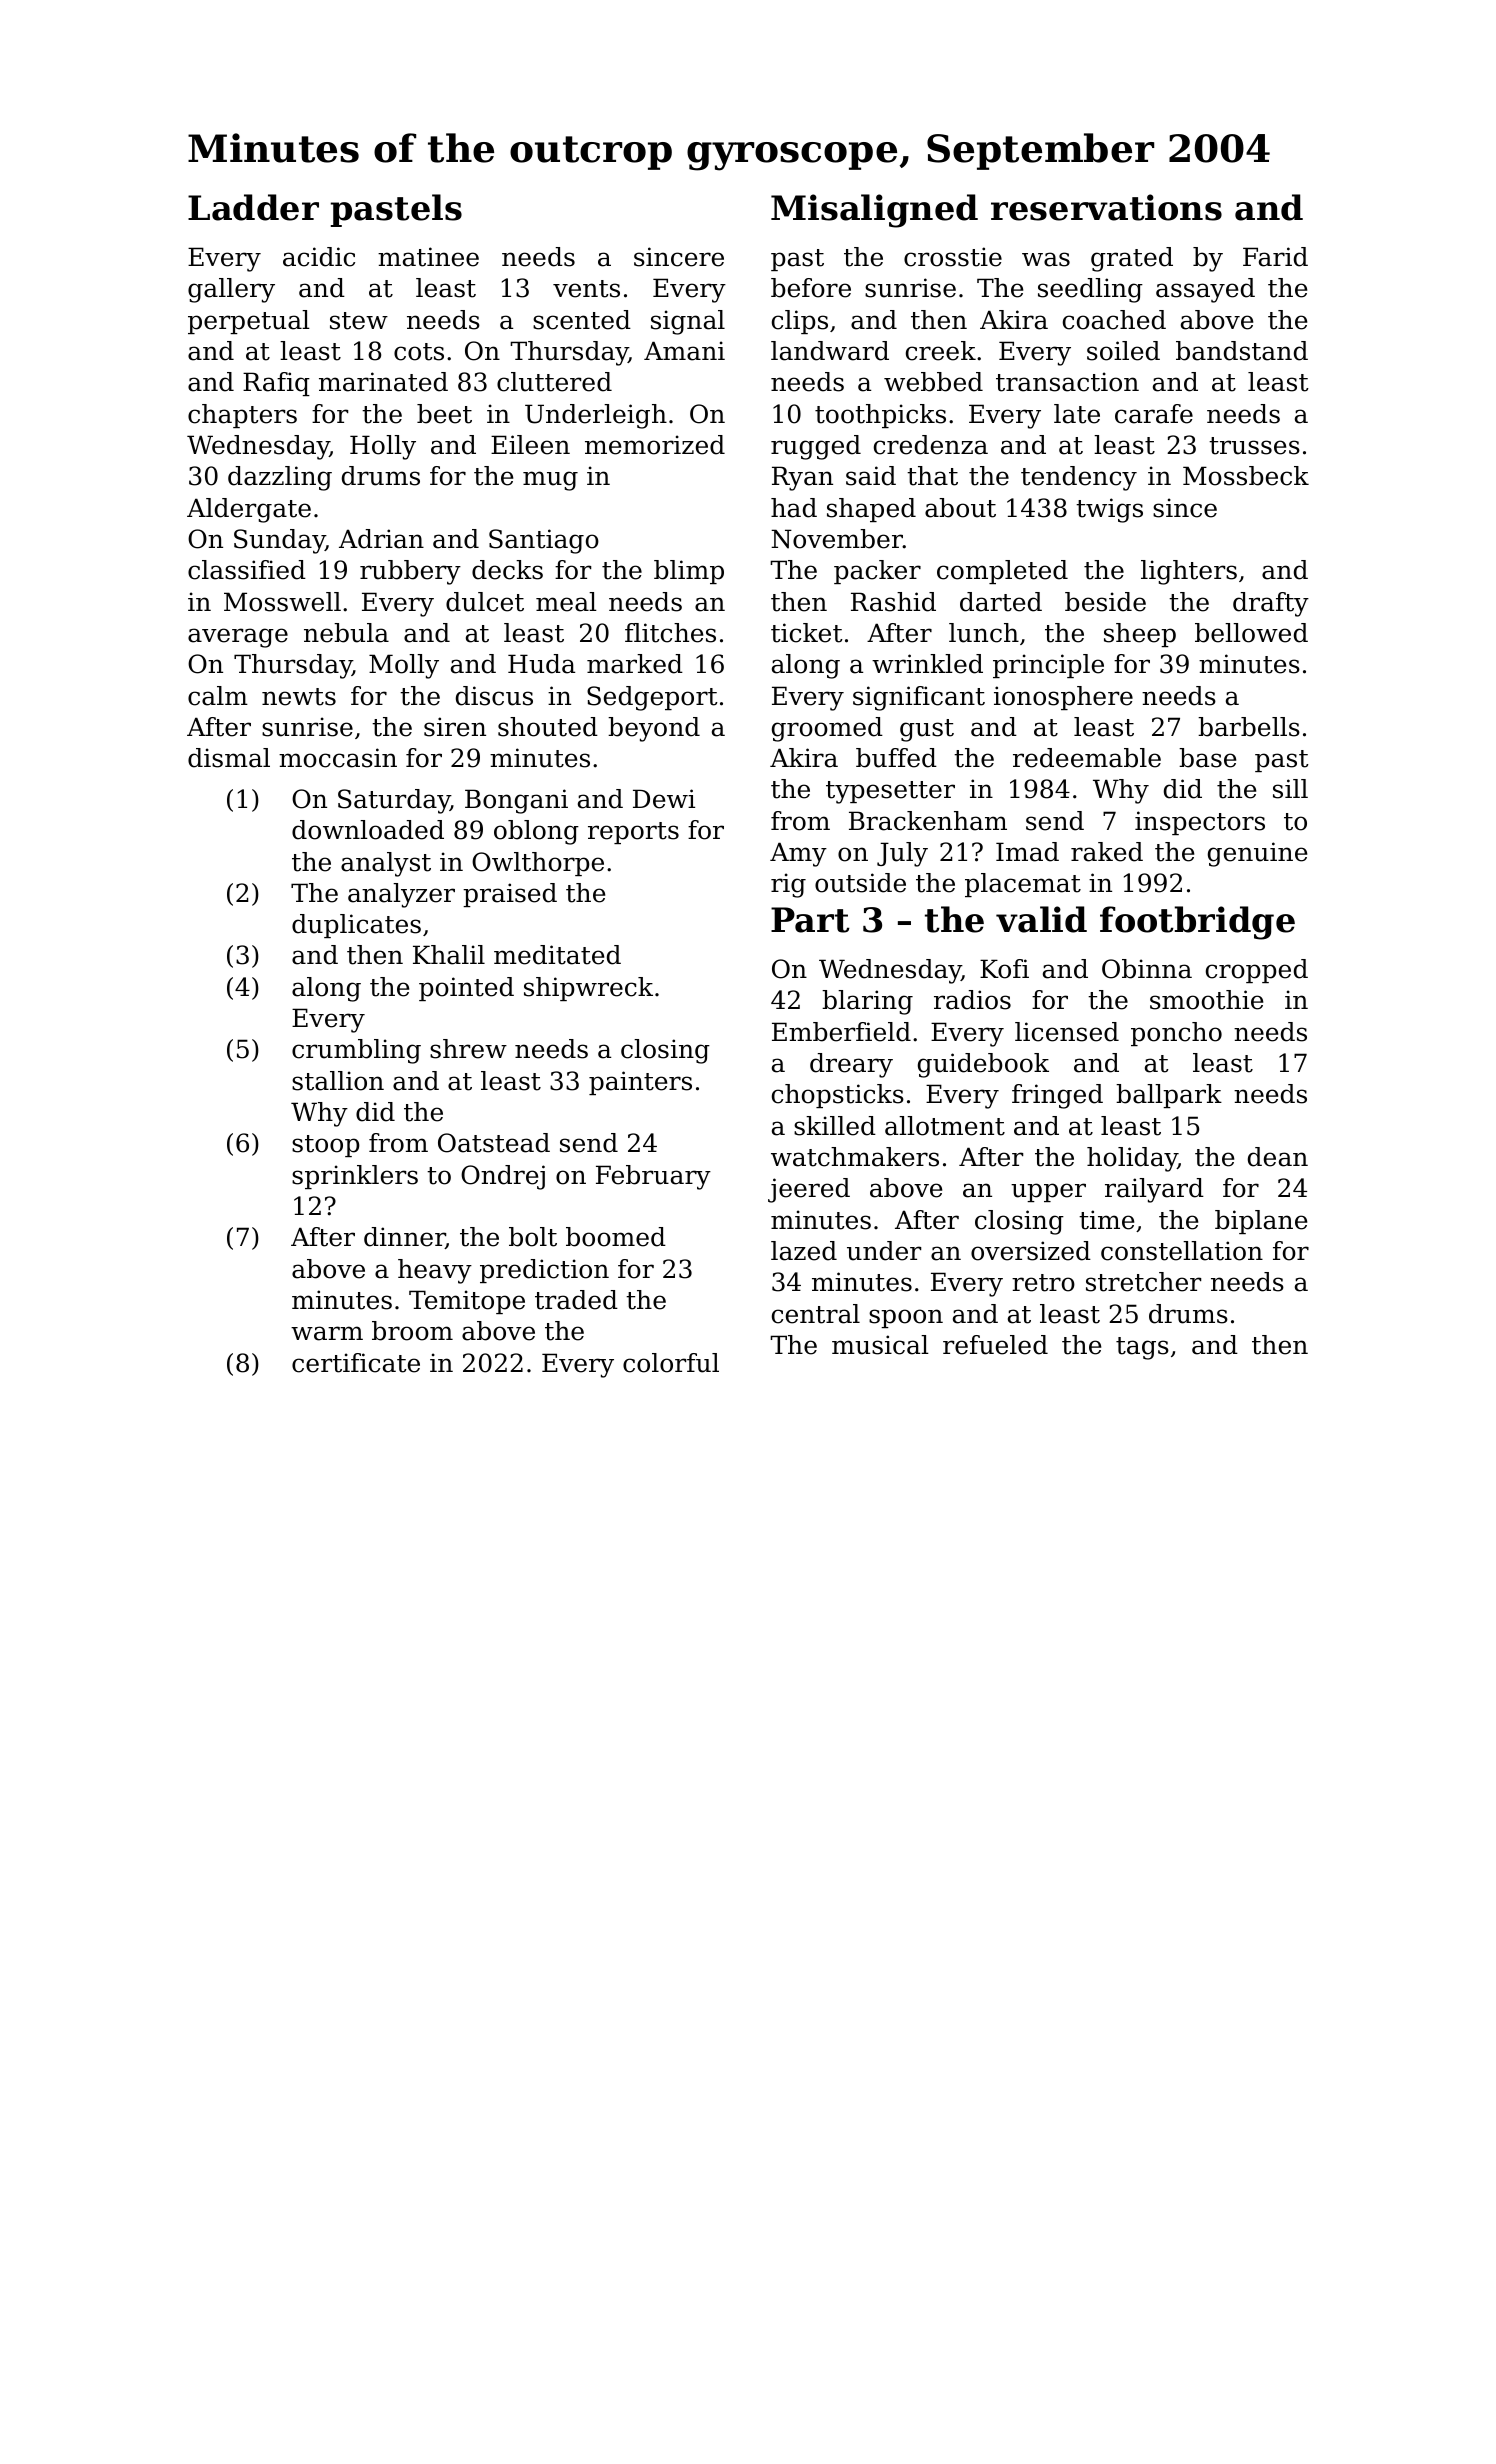 The image size is (1496, 2464). I want to click on Ladder, so click(253, 207).
